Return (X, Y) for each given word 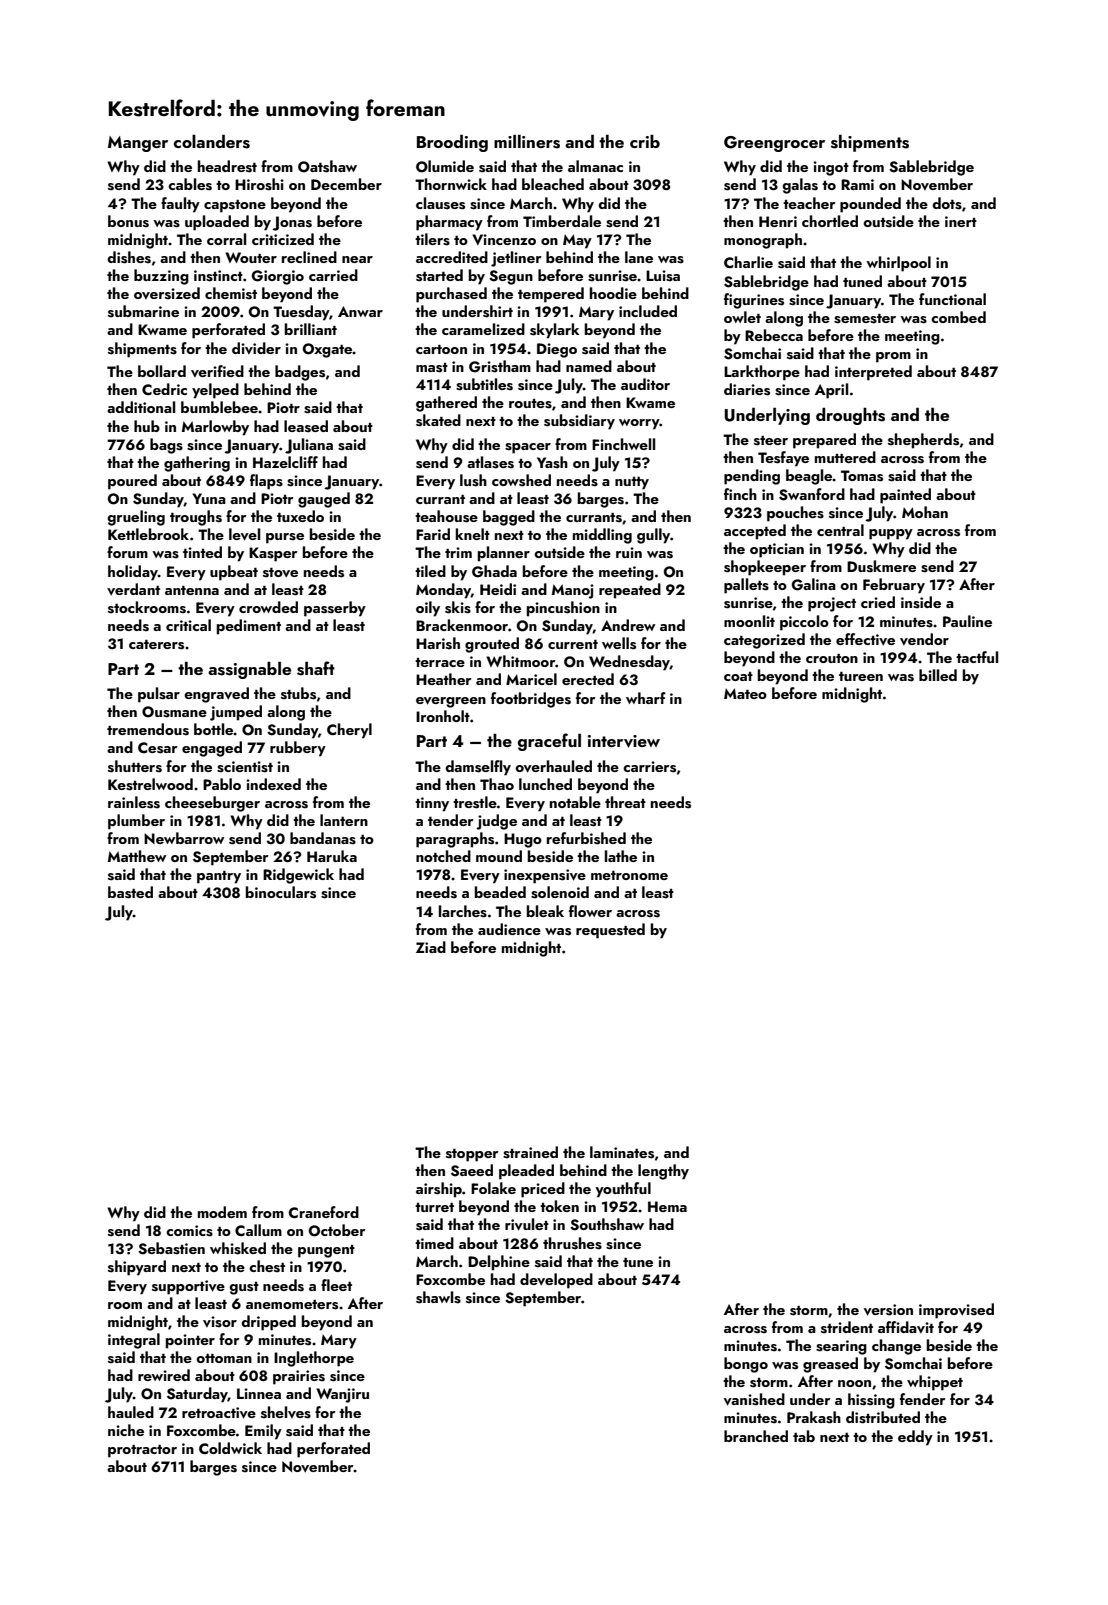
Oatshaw (327, 166)
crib (645, 141)
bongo (746, 1365)
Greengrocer (774, 144)
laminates (622, 1152)
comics (189, 1231)
